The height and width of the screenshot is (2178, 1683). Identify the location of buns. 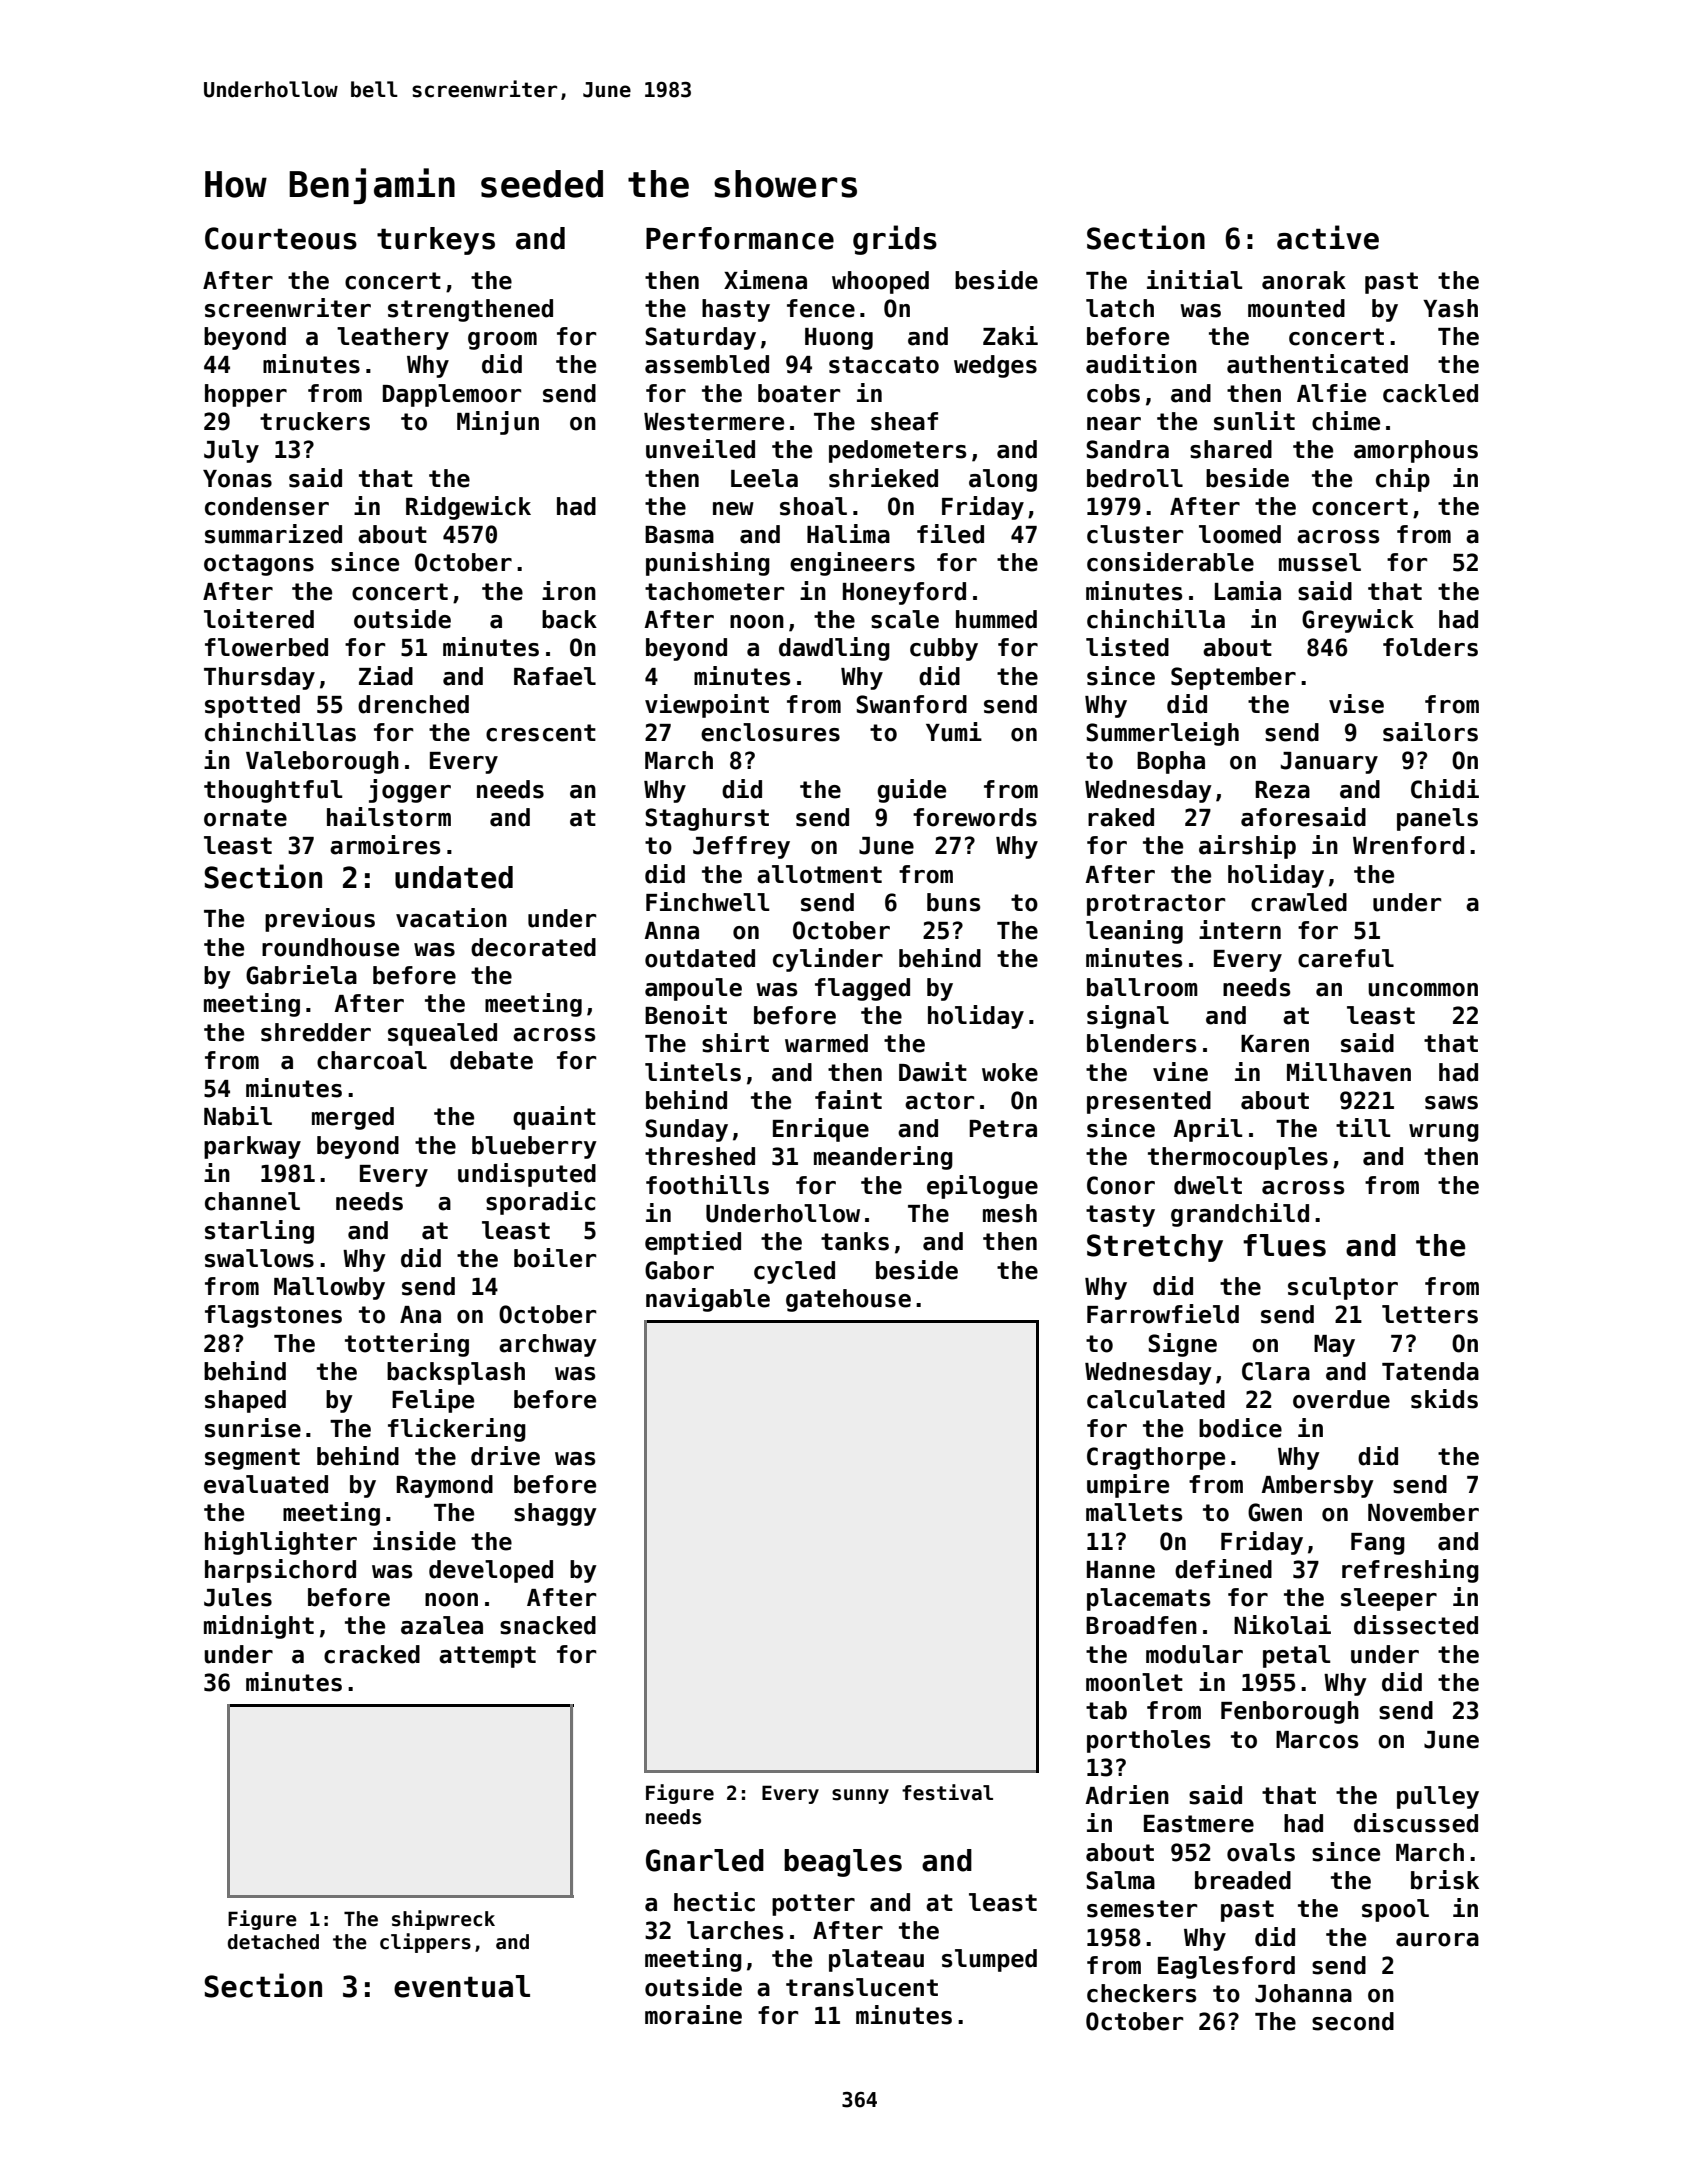
(954, 902).
